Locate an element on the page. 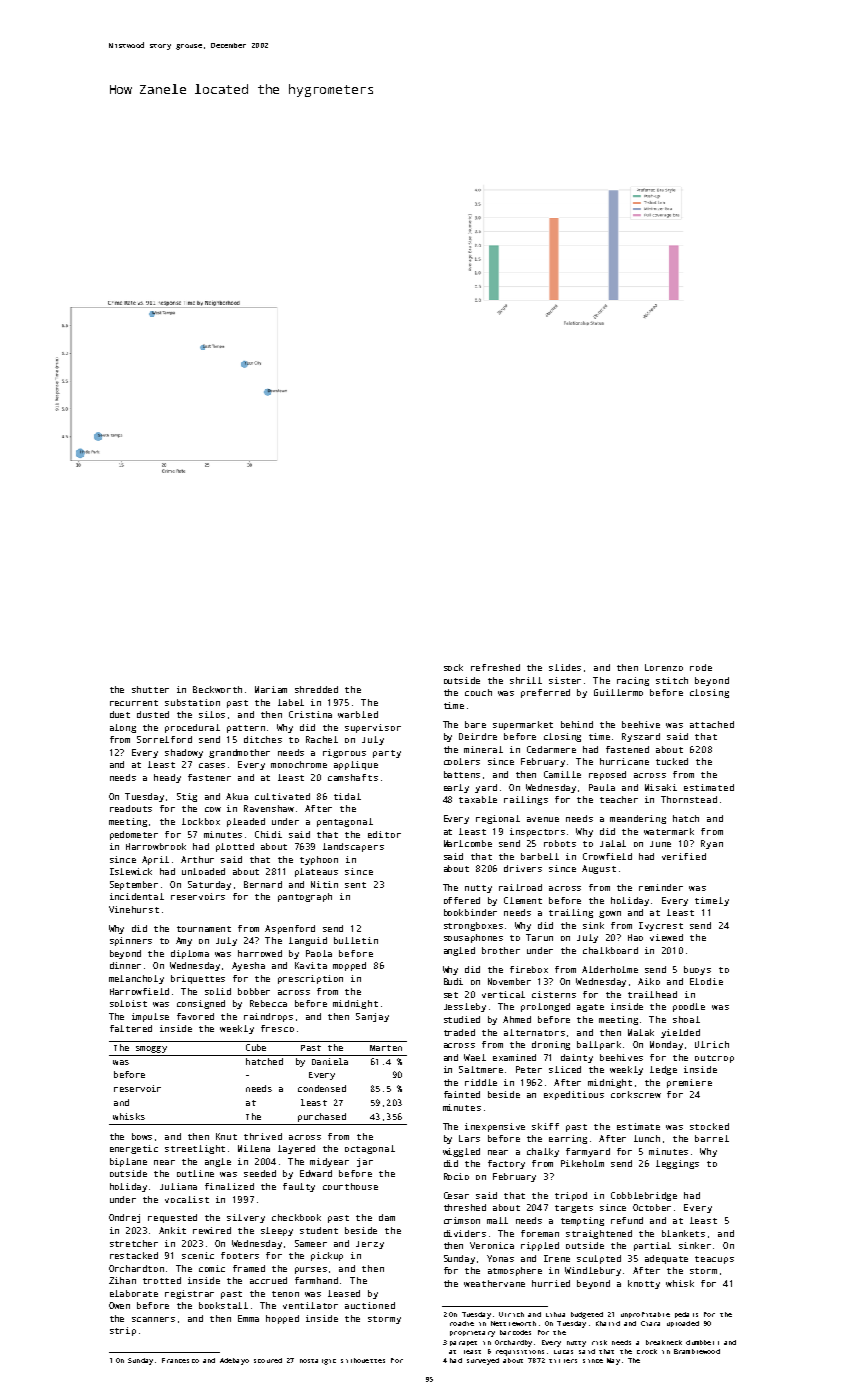  shutter is located at coordinates (150, 689).
